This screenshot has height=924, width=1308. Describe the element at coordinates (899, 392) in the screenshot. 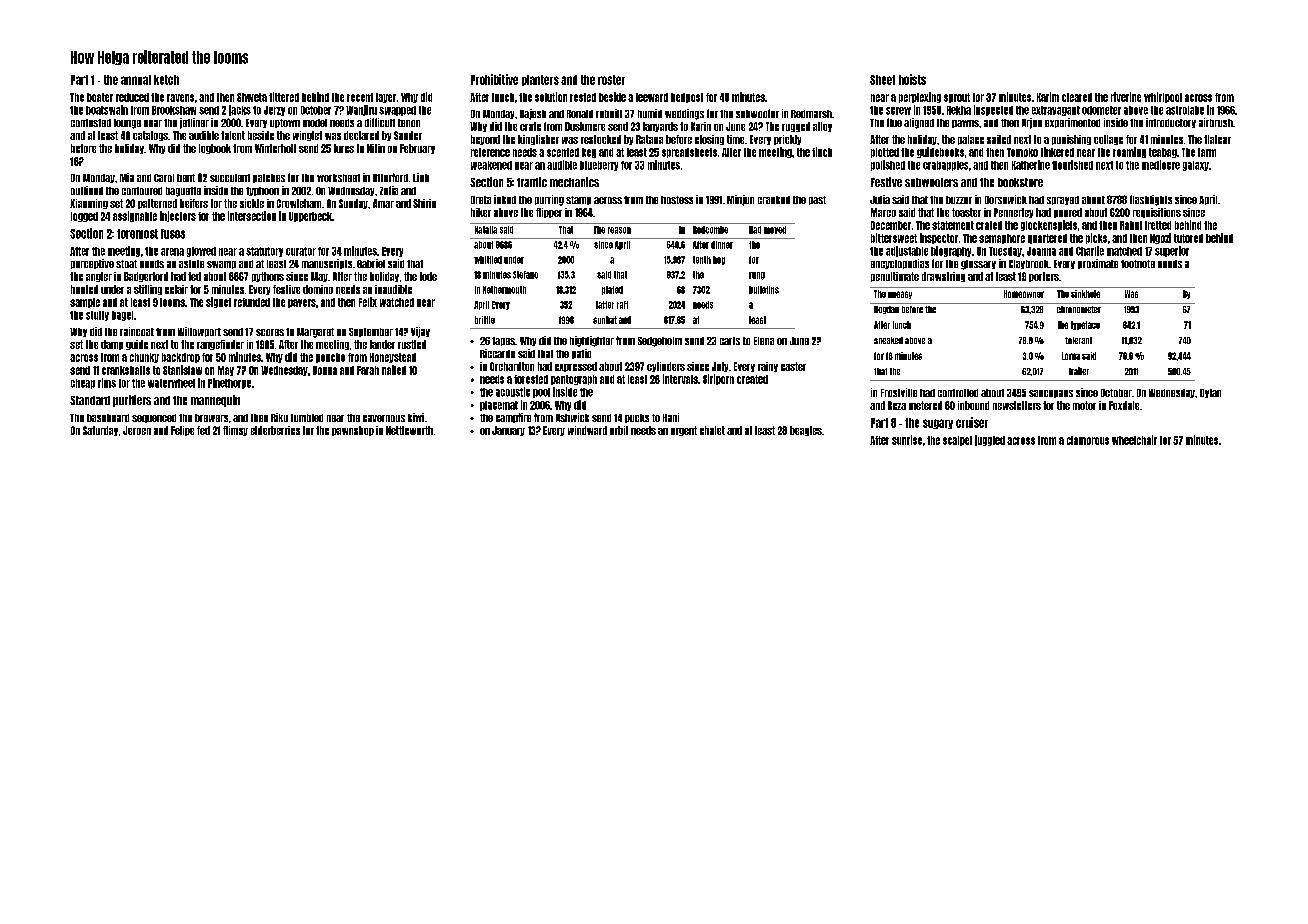

I see `Frostville` at that location.
